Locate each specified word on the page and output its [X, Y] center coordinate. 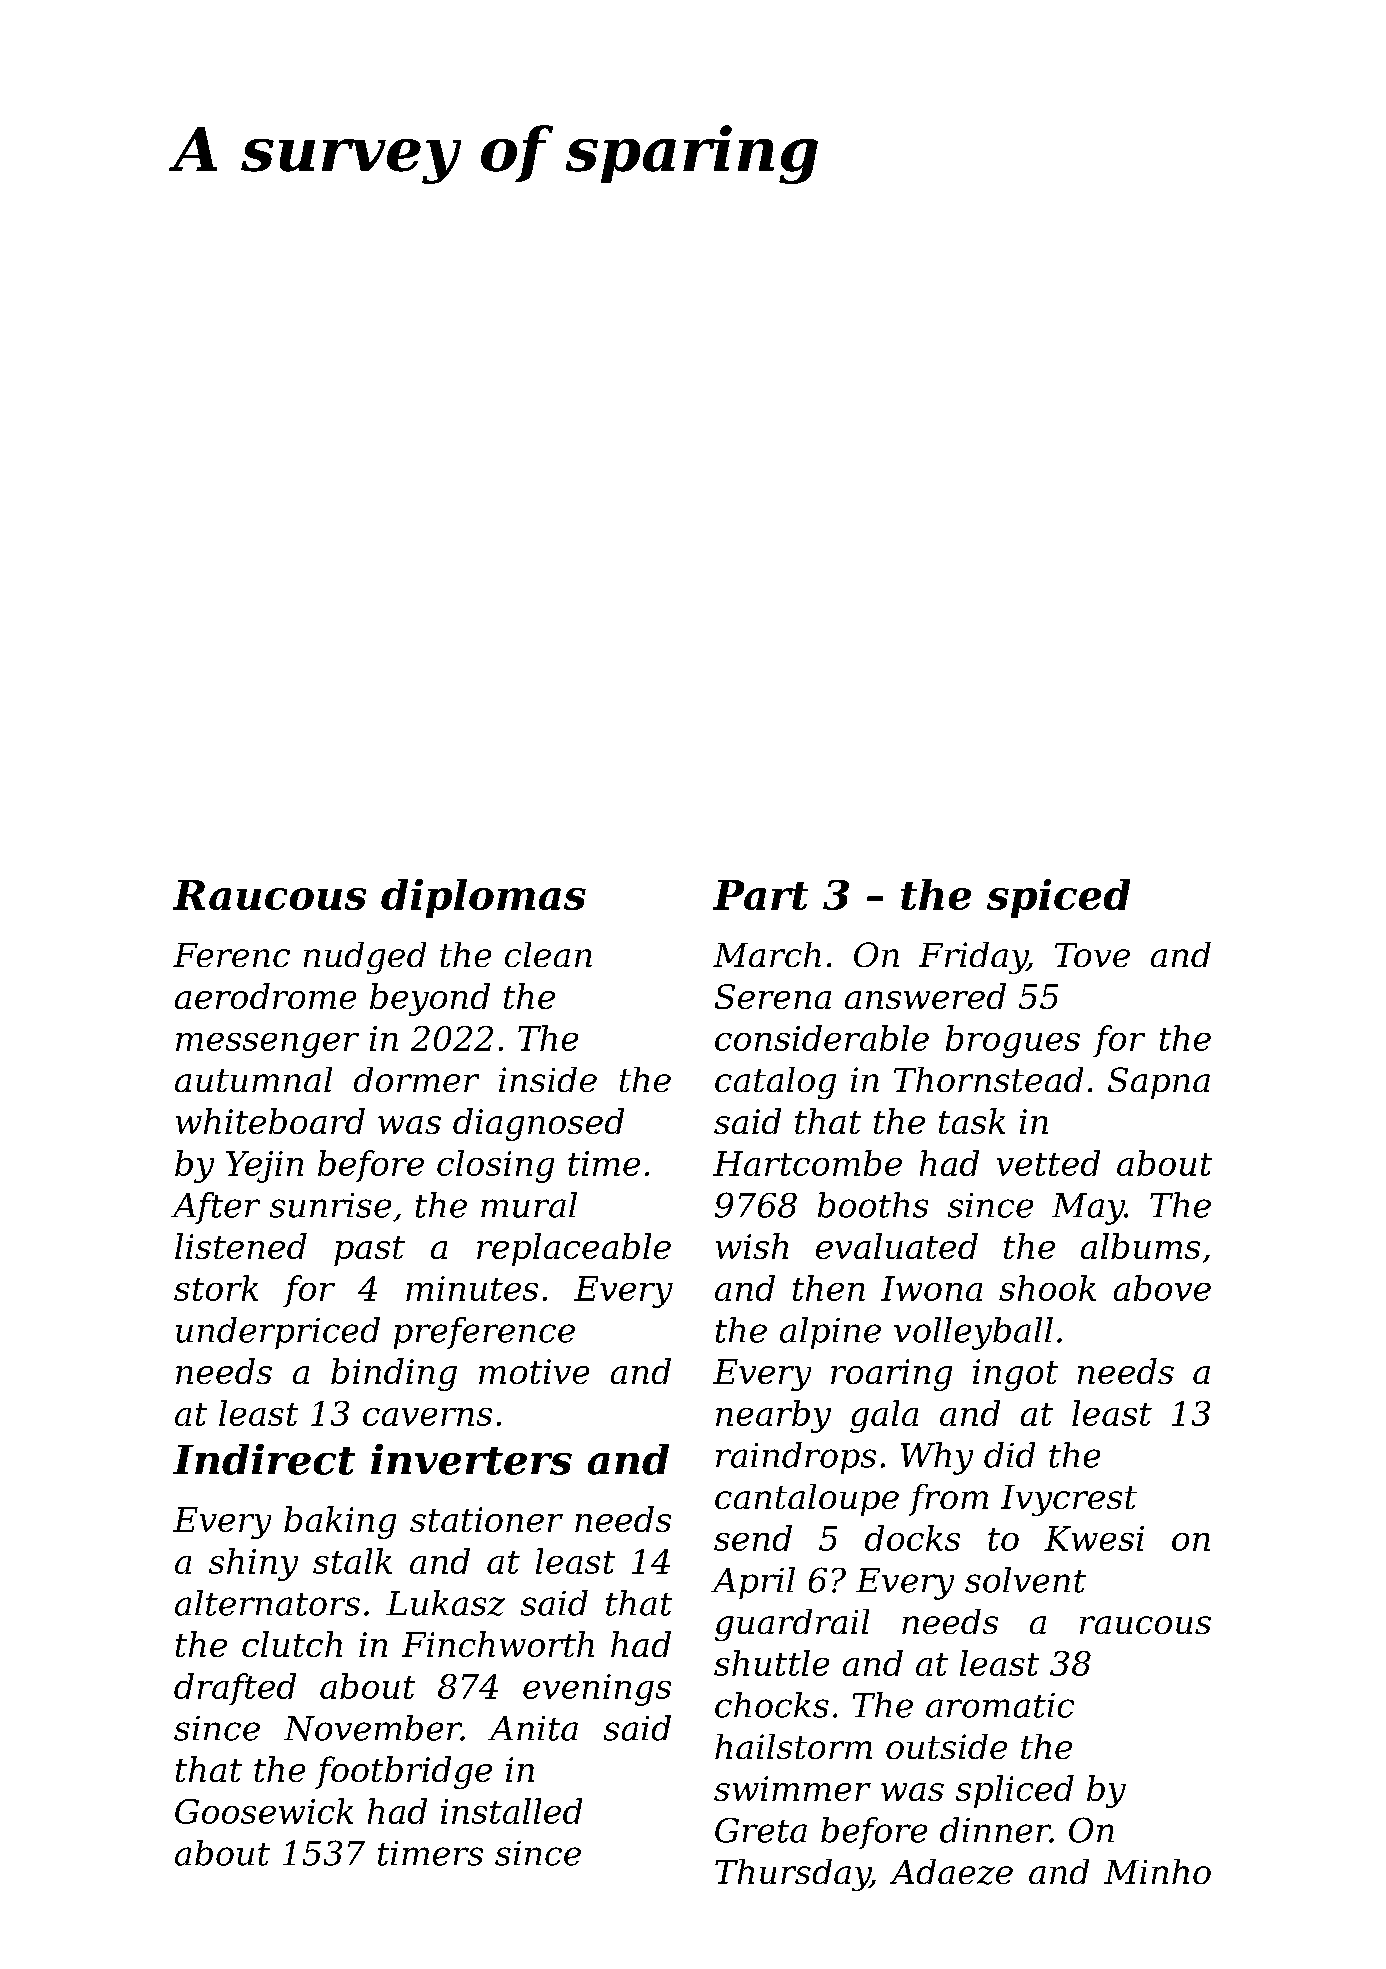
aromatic [1000, 1705]
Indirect [264, 1459]
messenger [267, 1045]
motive [534, 1371]
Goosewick [264, 1811]
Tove [1092, 955]
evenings [597, 1690]
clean [548, 954]
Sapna [1159, 1083]
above [1162, 1288]
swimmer [792, 1788]
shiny [253, 1564]
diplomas [483, 898]
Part [760, 895]
